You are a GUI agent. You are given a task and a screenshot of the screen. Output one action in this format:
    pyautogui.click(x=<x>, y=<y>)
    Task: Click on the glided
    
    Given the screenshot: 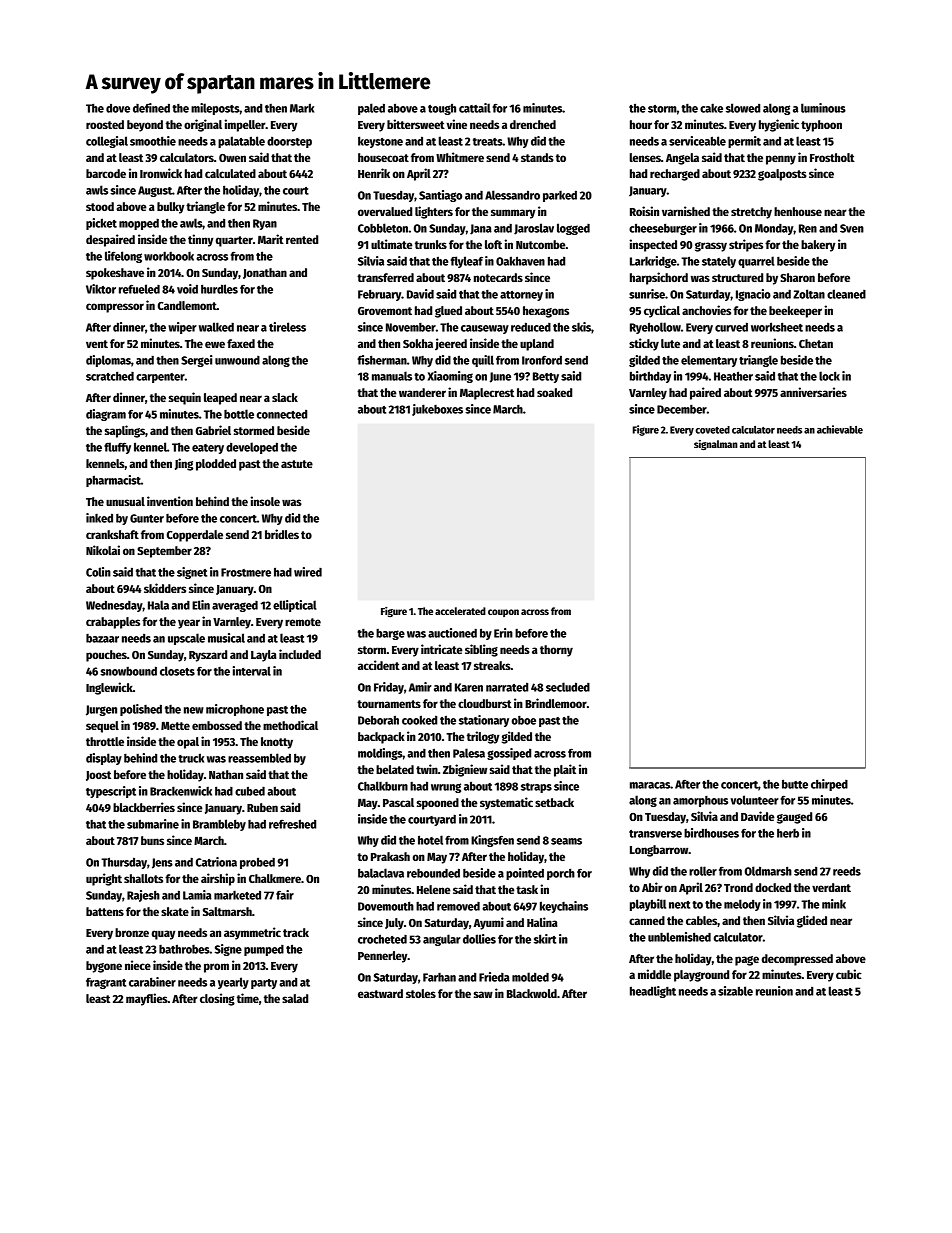 What is the action you would take?
    pyautogui.click(x=812, y=921)
